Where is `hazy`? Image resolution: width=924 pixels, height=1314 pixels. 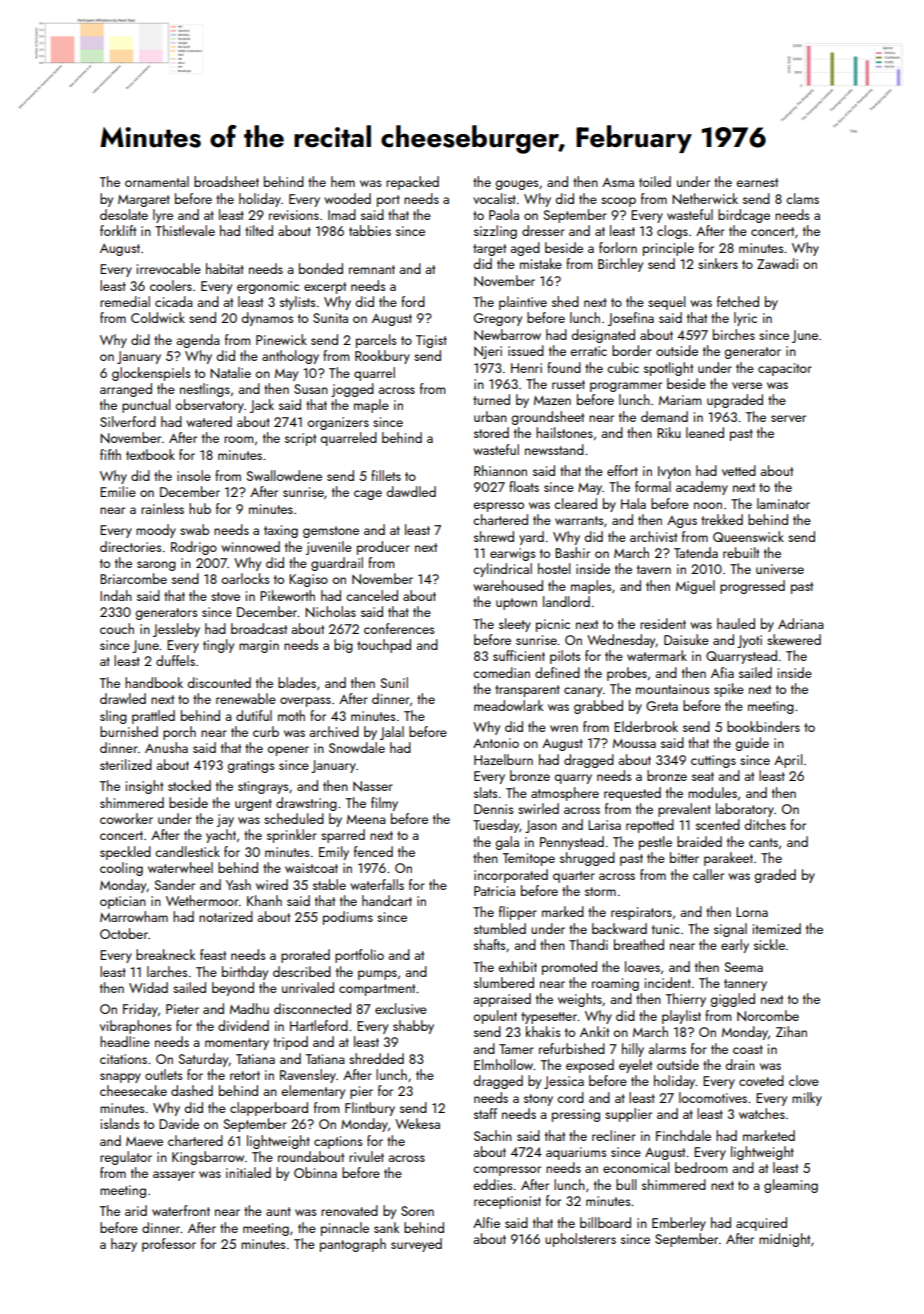
hazy is located at coordinates (124, 1245).
